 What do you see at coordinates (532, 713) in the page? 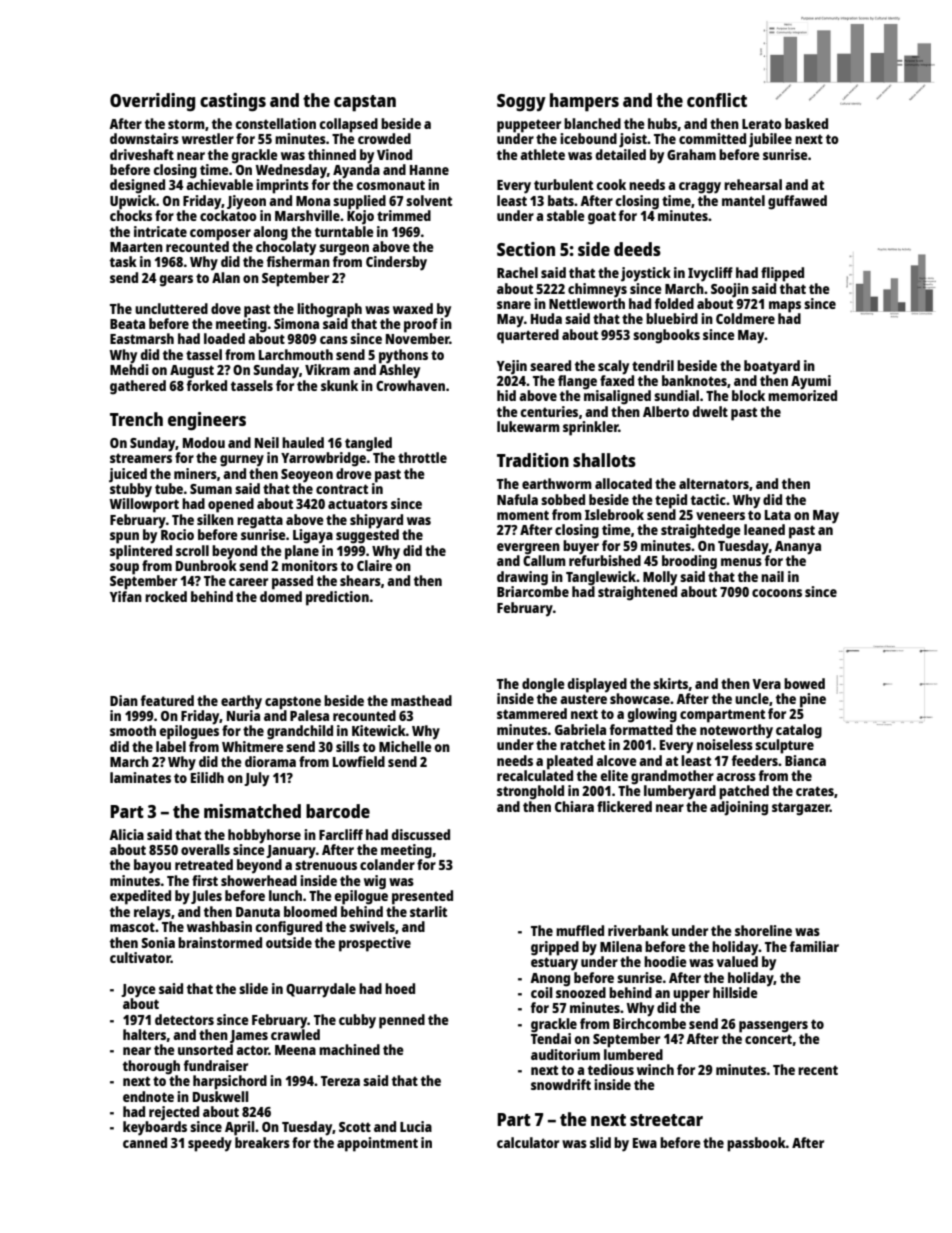
I see `stammered` at bounding box center [532, 713].
